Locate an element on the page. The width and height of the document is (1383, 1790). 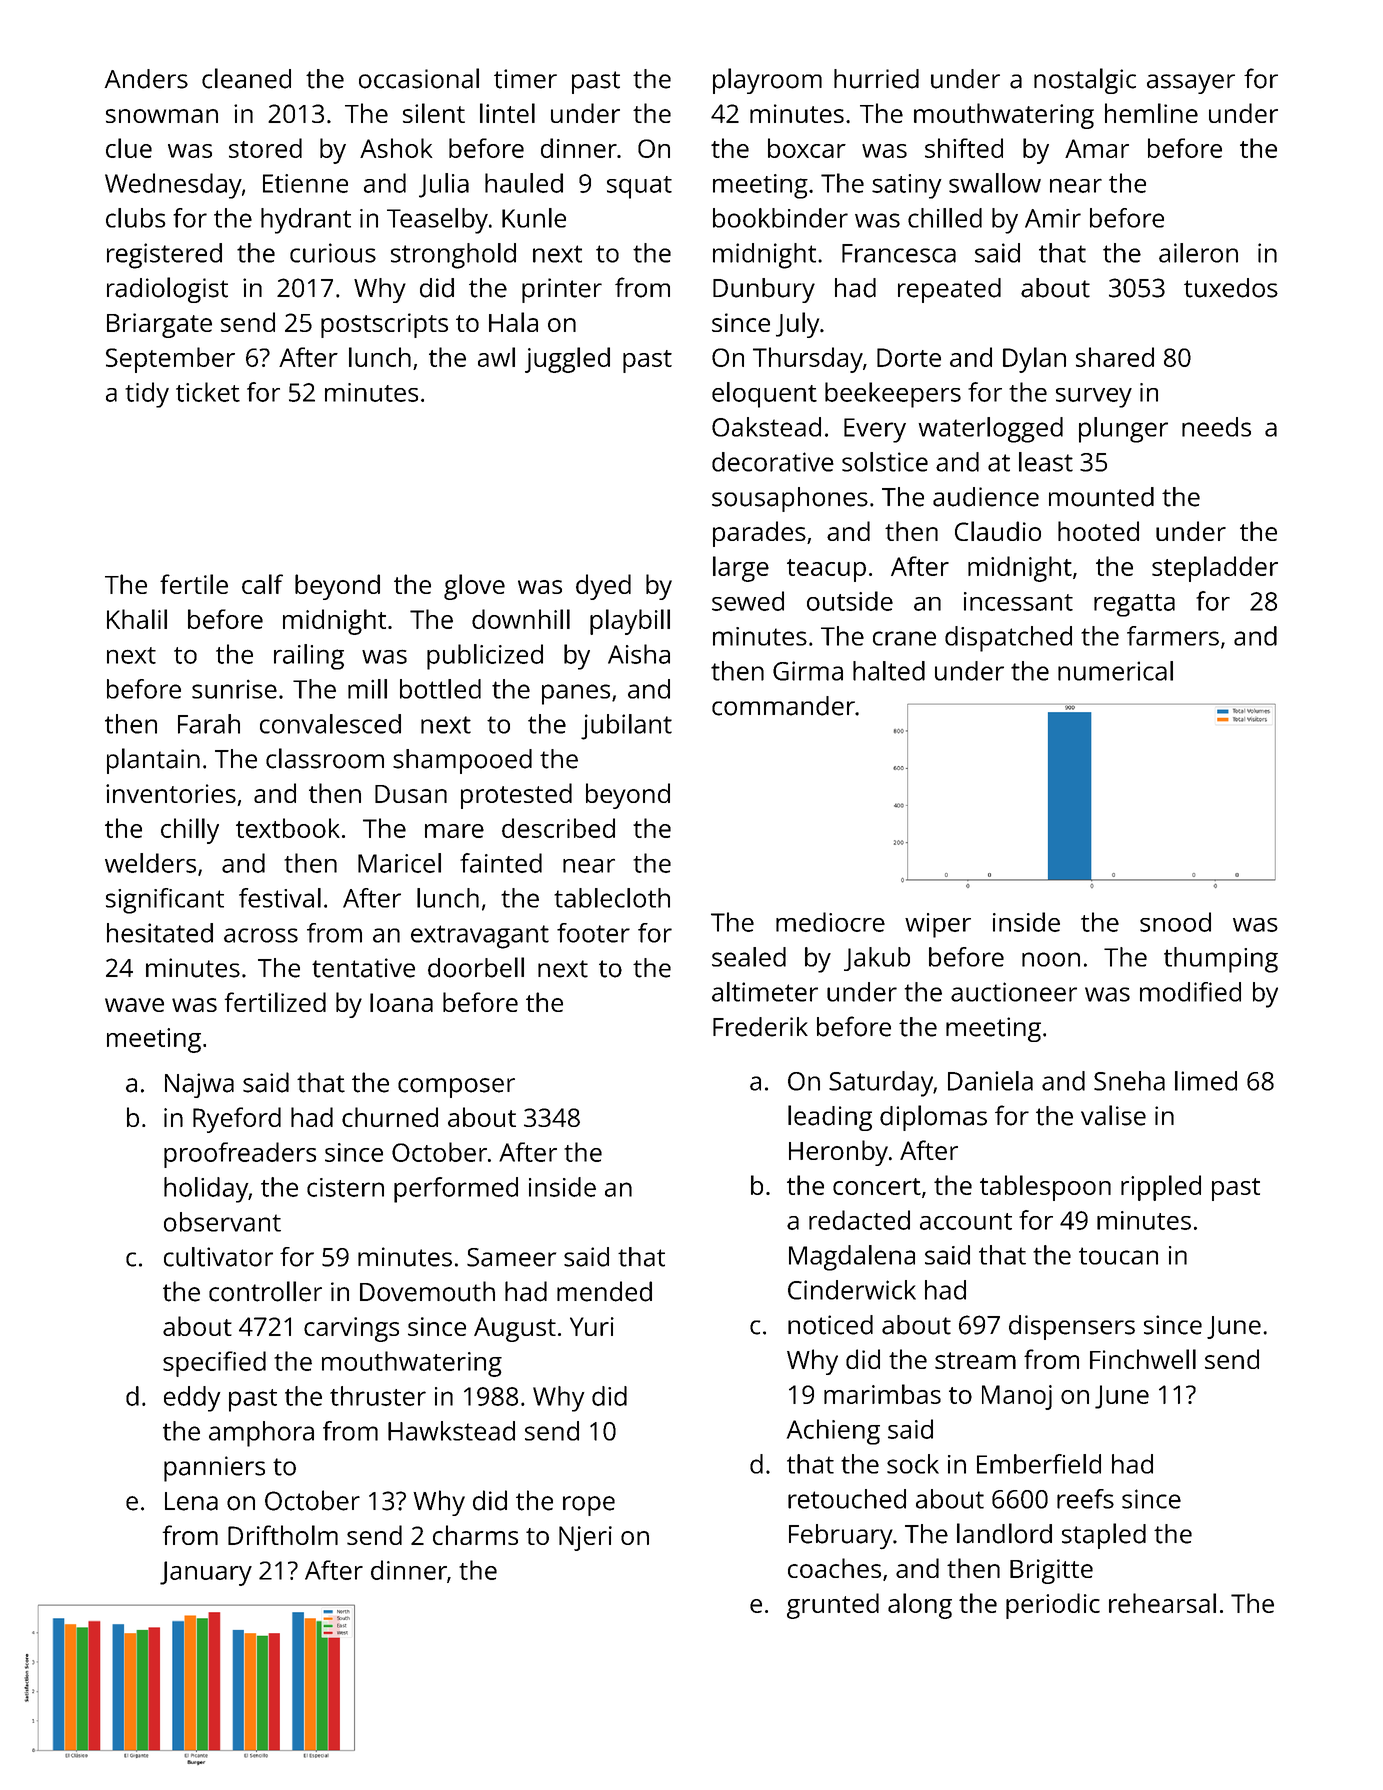
nostalgic is located at coordinates (1085, 81).
